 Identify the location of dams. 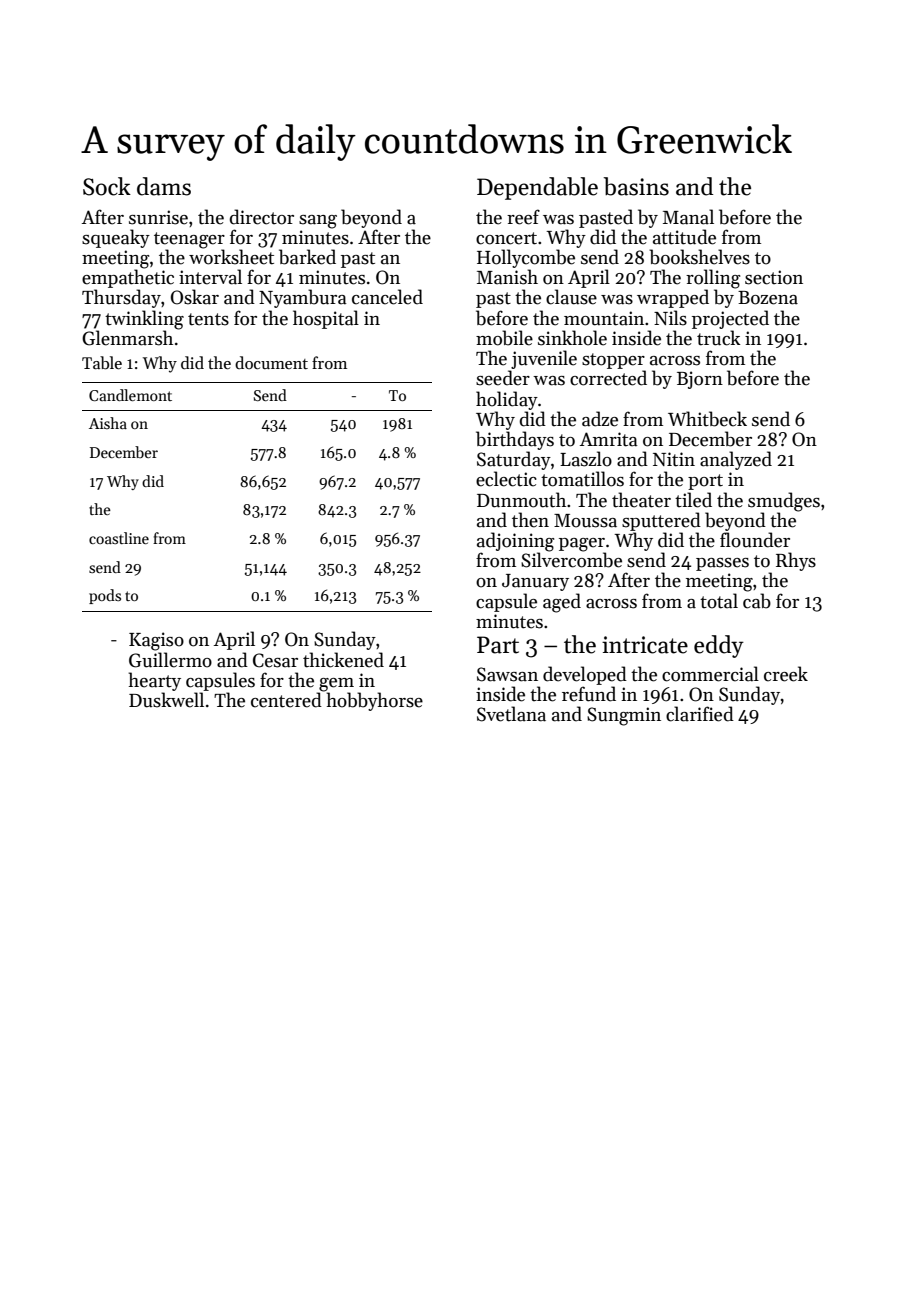
(164, 186).
